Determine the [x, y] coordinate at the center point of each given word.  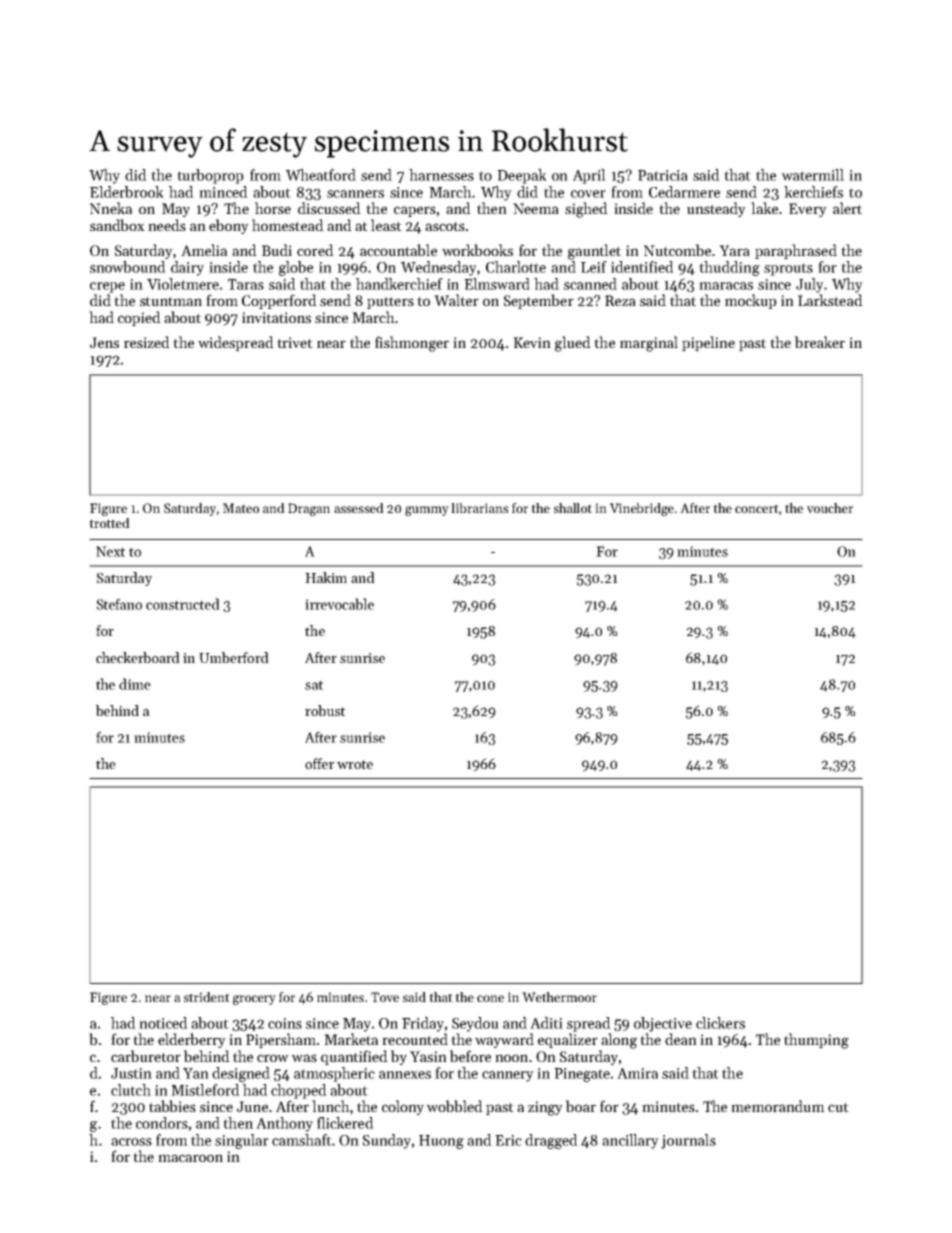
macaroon [190, 1158]
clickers [720, 1023]
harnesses [441, 175]
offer [319, 763]
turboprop [210, 176]
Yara [734, 250]
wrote [355, 764]
